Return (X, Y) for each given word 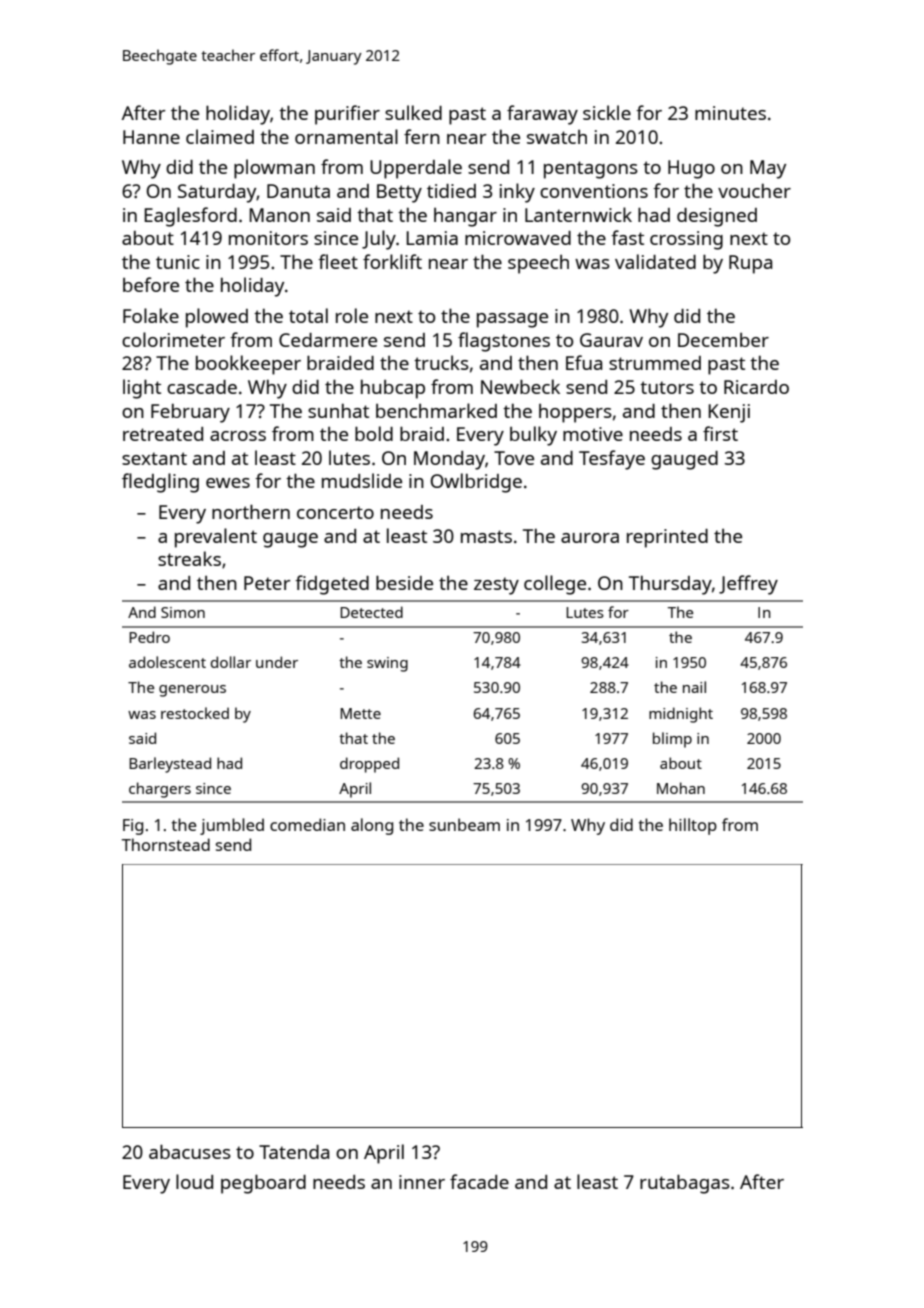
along (372, 826)
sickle (607, 112)
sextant (154, 458)
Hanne (151, 137)
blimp (672, 740)
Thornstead (166, 844)
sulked (413, 112)
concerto (335, 512)
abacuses (190, 1151)
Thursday (670, 585)
